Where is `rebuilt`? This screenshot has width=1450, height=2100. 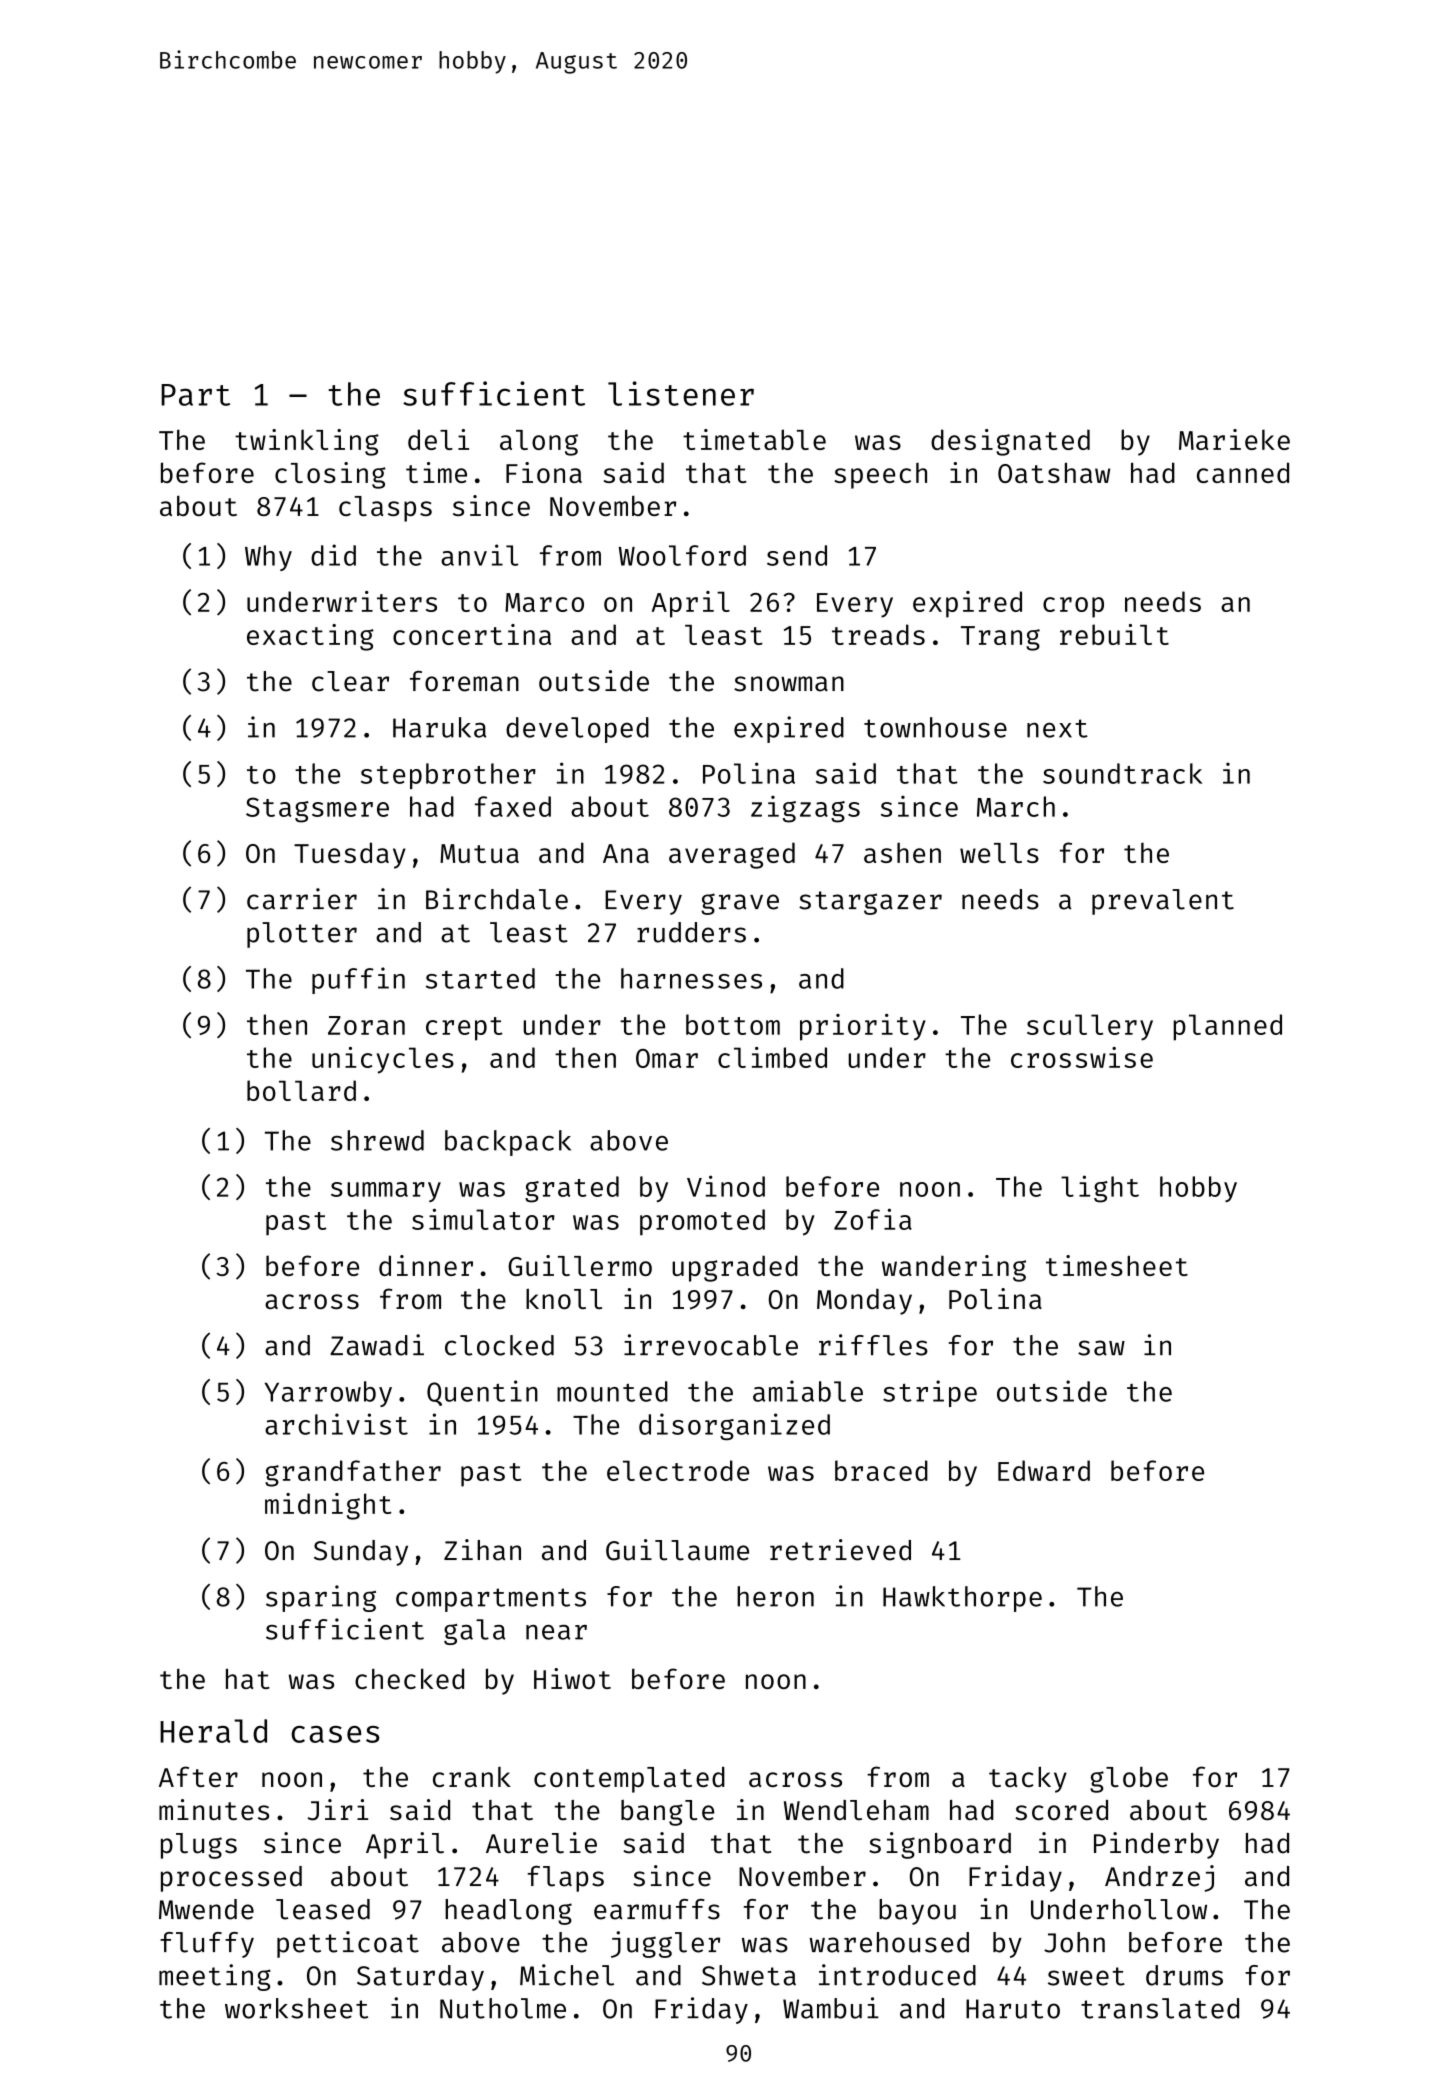
rebuilt is located at coordinates (1114, 634).
